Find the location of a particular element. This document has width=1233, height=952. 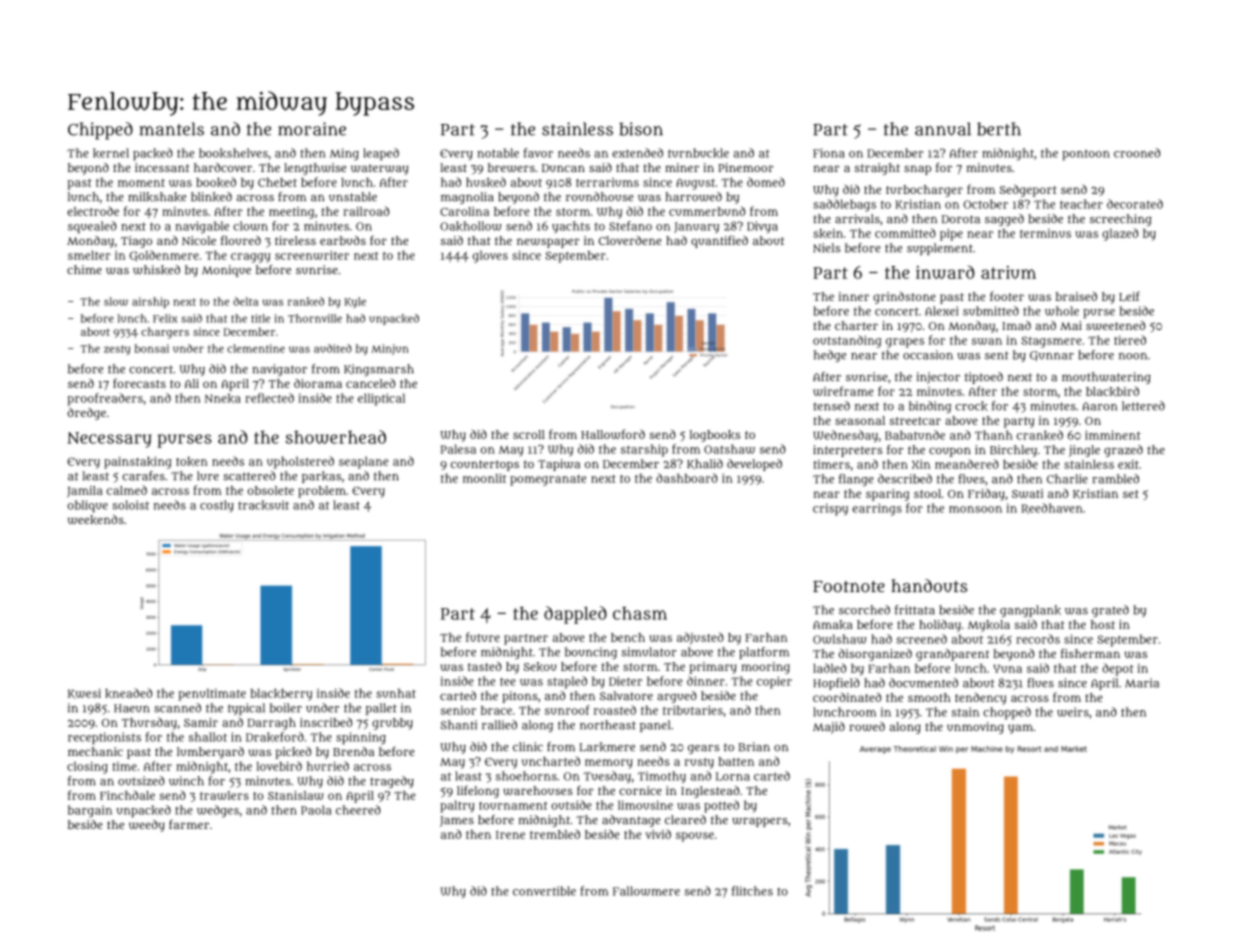

host is located at coordinates (1103, 624).
